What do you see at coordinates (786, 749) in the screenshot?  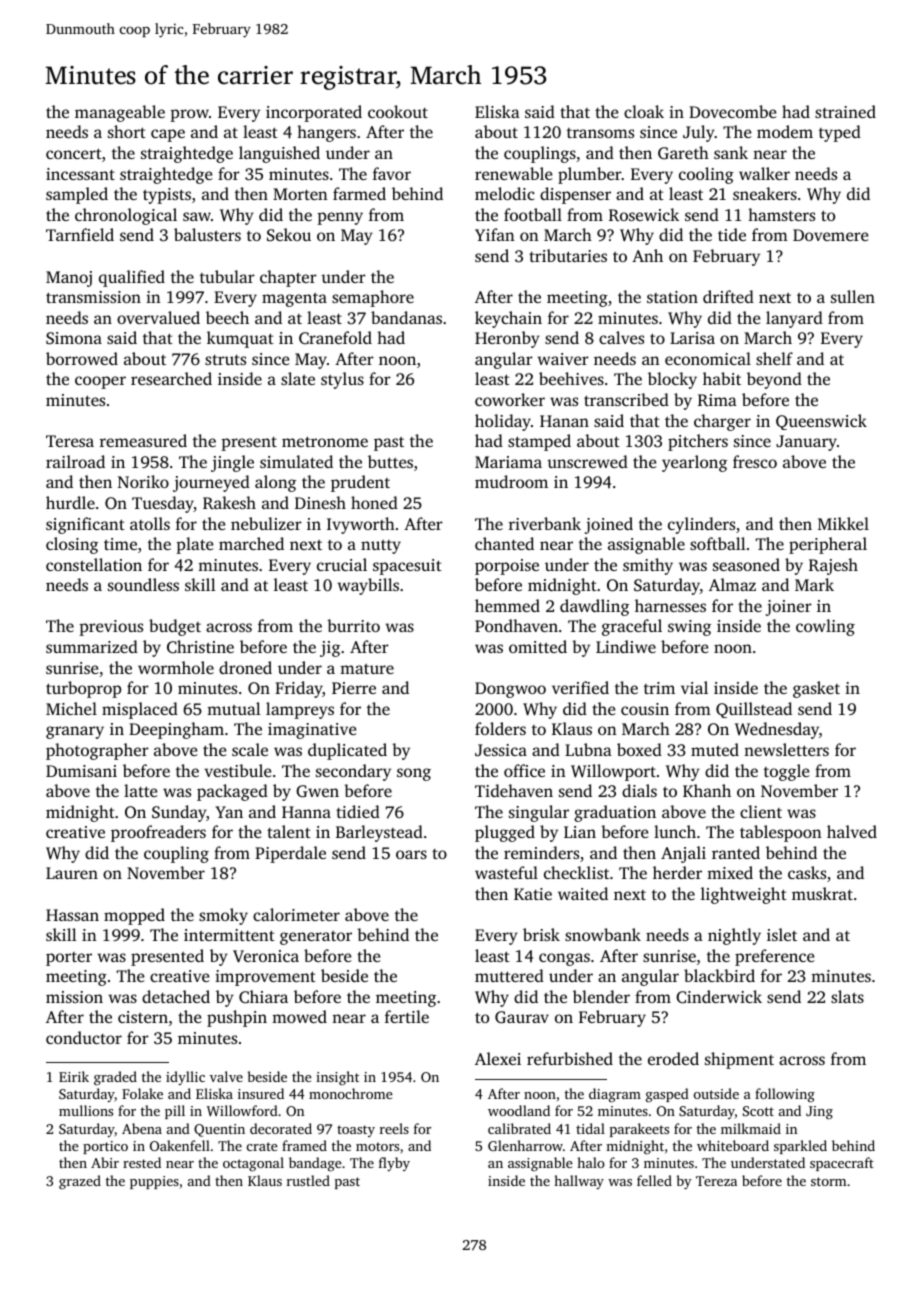 I see `newsletters` at bounding box center [786, 749].
